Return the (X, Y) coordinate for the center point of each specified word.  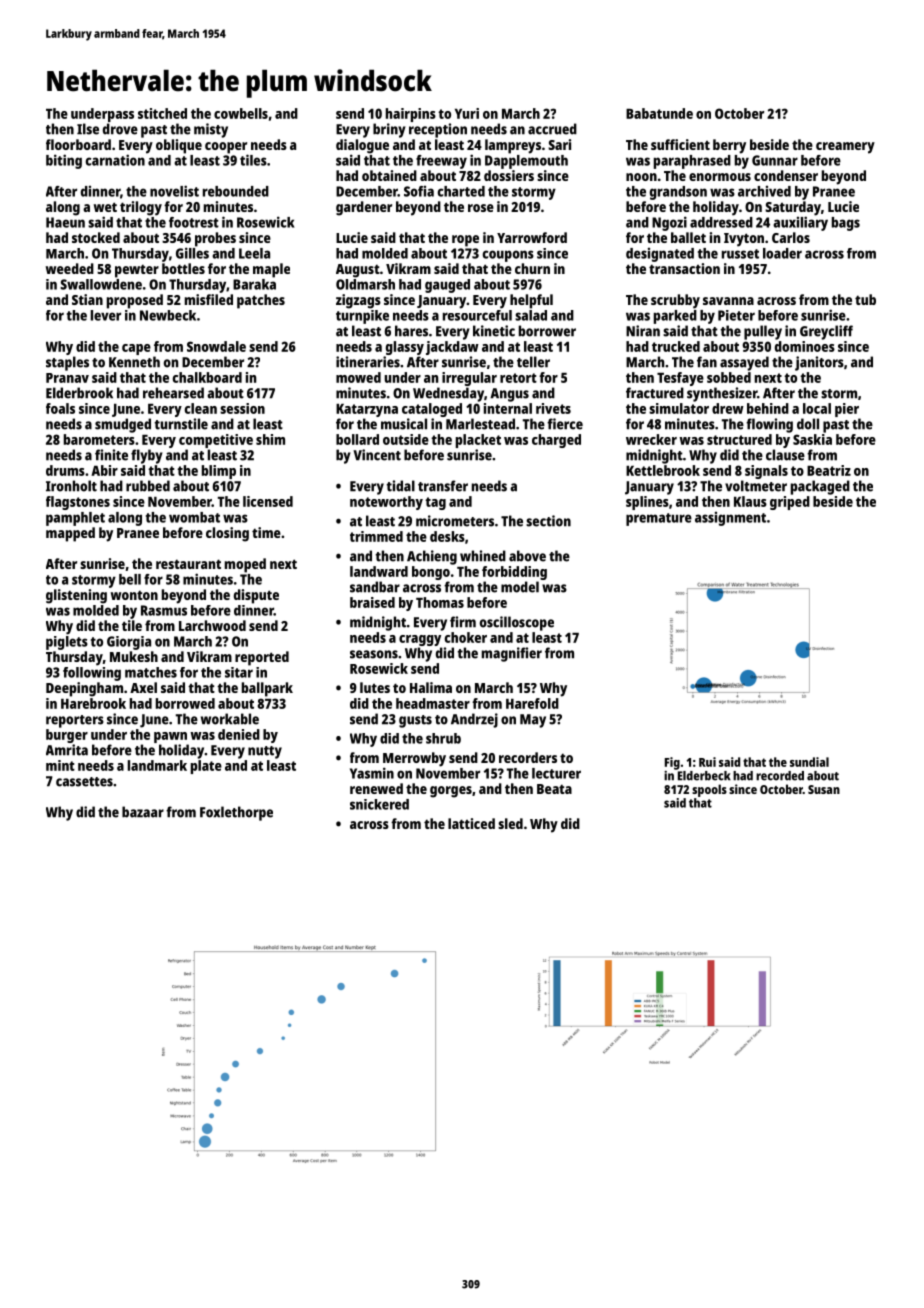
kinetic (494, 331)
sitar (239, 672)
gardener (364, 208)
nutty (265, 752)
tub (865, 299)
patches (261, 301)
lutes (375, 687)
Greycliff (826, 332)
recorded (780, 776)
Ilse (88, 129)
